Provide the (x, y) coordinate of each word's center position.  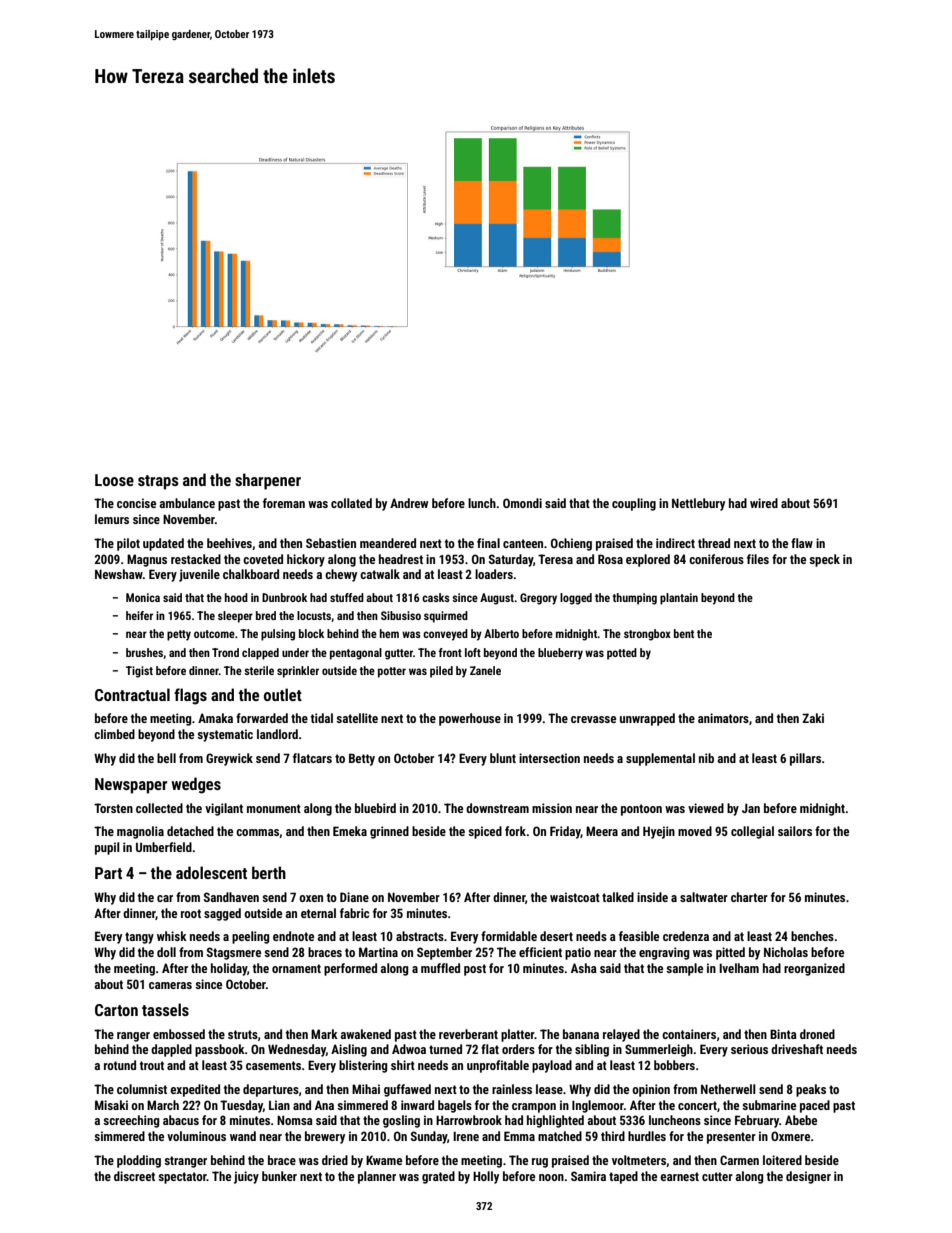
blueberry (560, 654)
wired (764, 503)
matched (560, 1136)
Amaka (215, 718)
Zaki (813, 718)
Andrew (409, 503)
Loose (114, 480)
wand (243, 1136)
